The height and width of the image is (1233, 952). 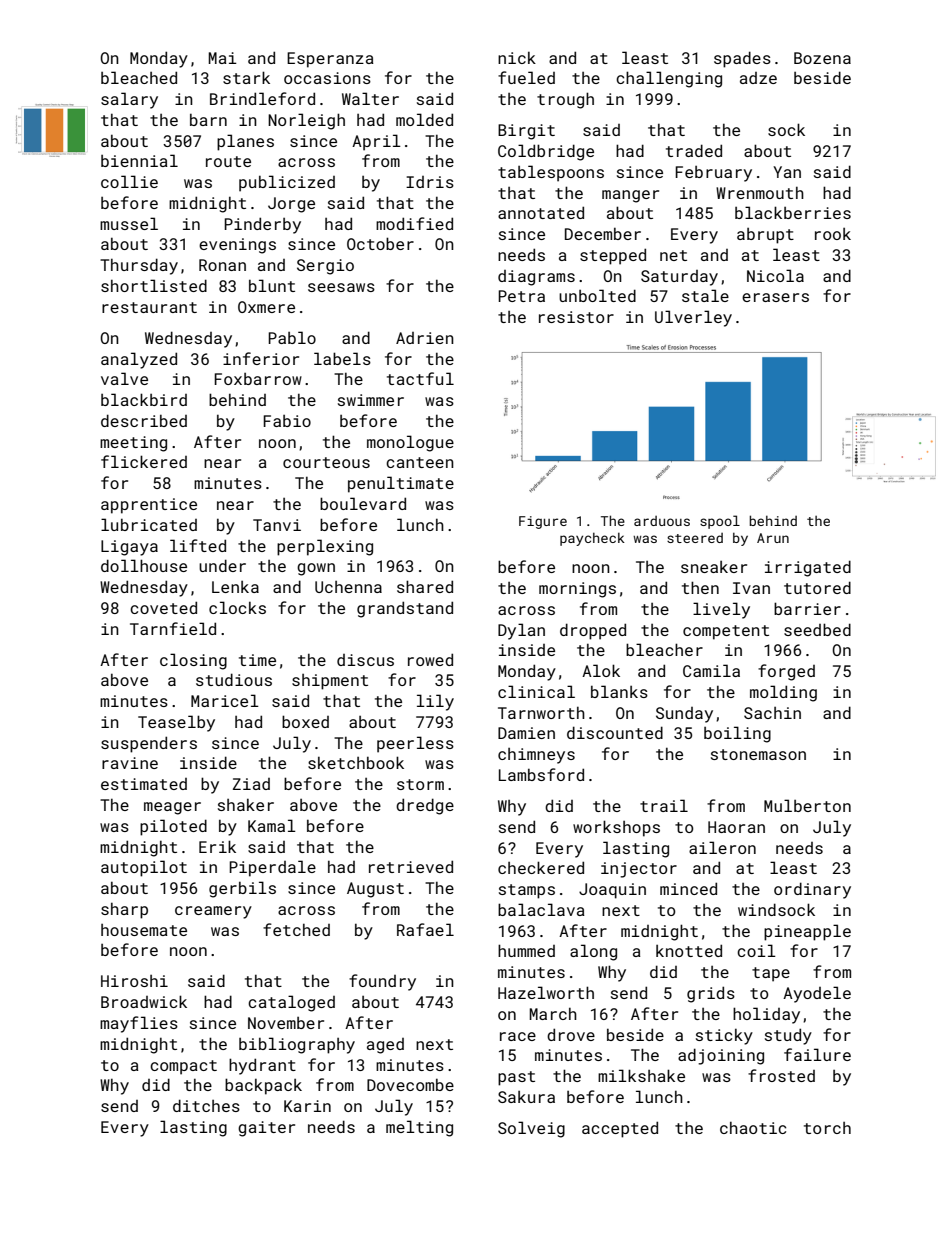 What do you see at coordinates (694, 150) in the image?
I see `traded` at bounding box center [694, 150].
